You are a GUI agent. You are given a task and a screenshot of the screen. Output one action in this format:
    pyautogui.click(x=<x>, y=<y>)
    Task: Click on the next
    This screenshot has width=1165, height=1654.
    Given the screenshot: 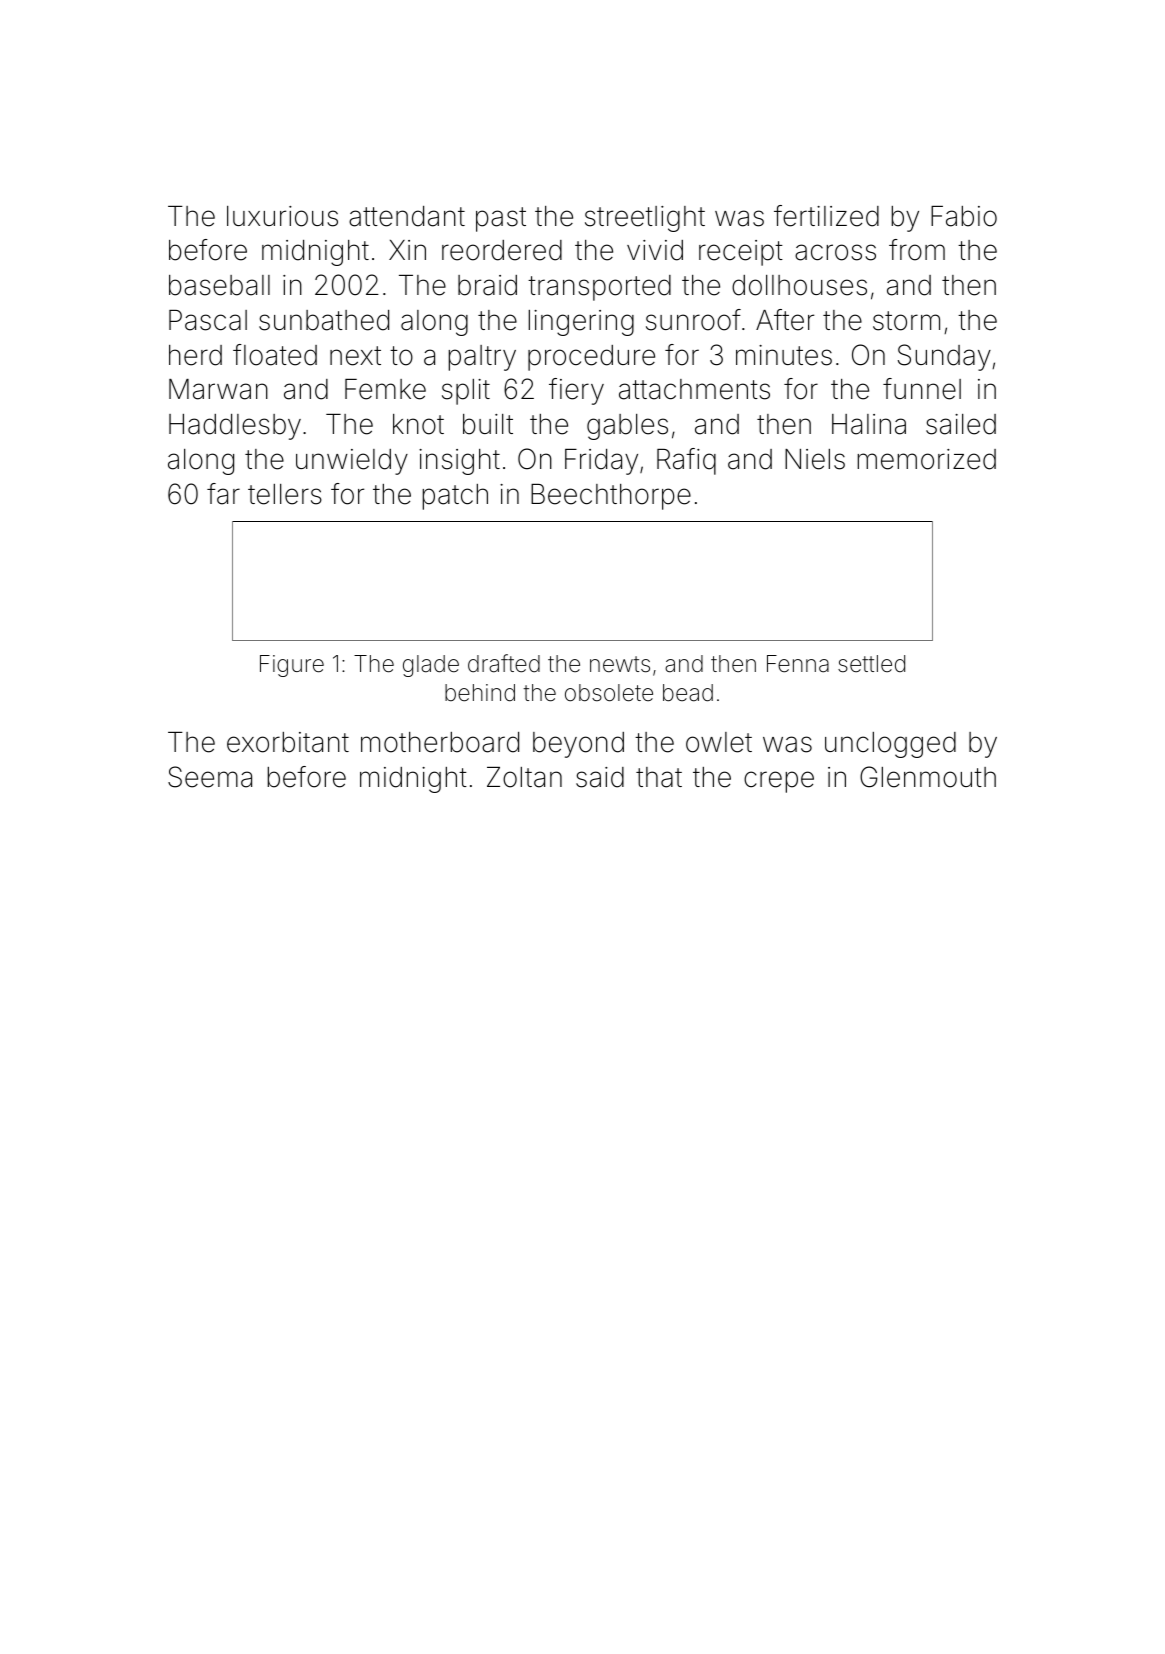 What is the action you would take?
    pyautogui.click(x=355, y=356)
